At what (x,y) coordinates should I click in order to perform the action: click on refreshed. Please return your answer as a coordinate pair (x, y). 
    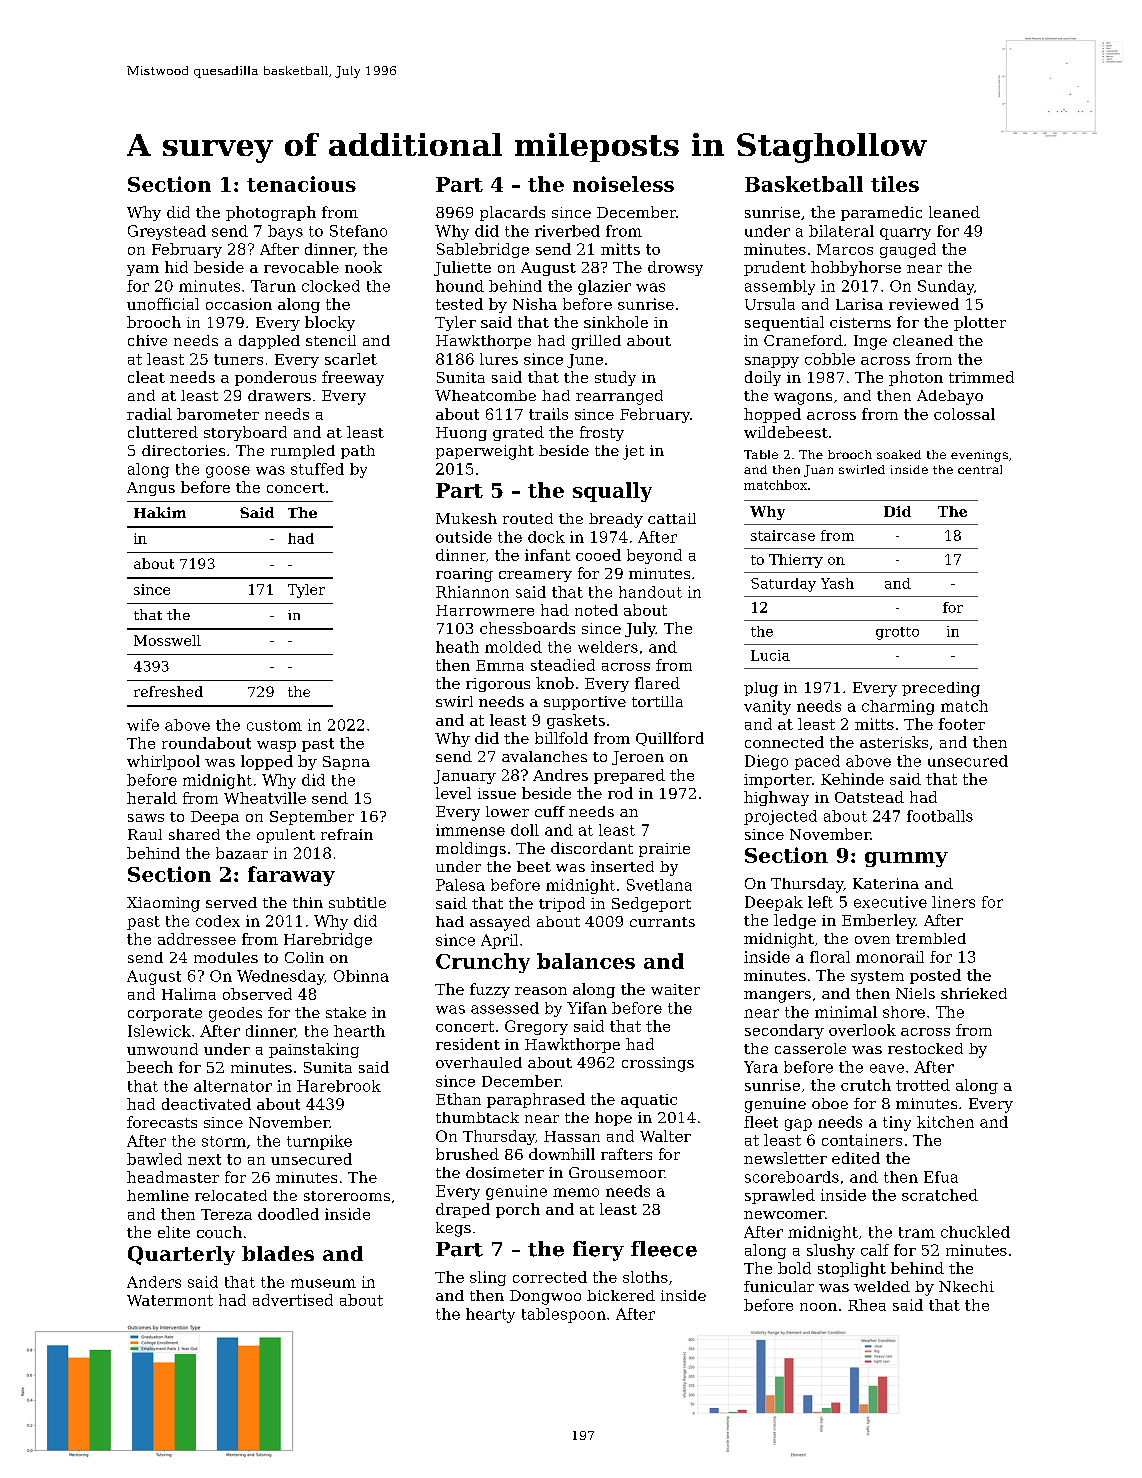
    Looking at the image, I should click on (168, 691).
